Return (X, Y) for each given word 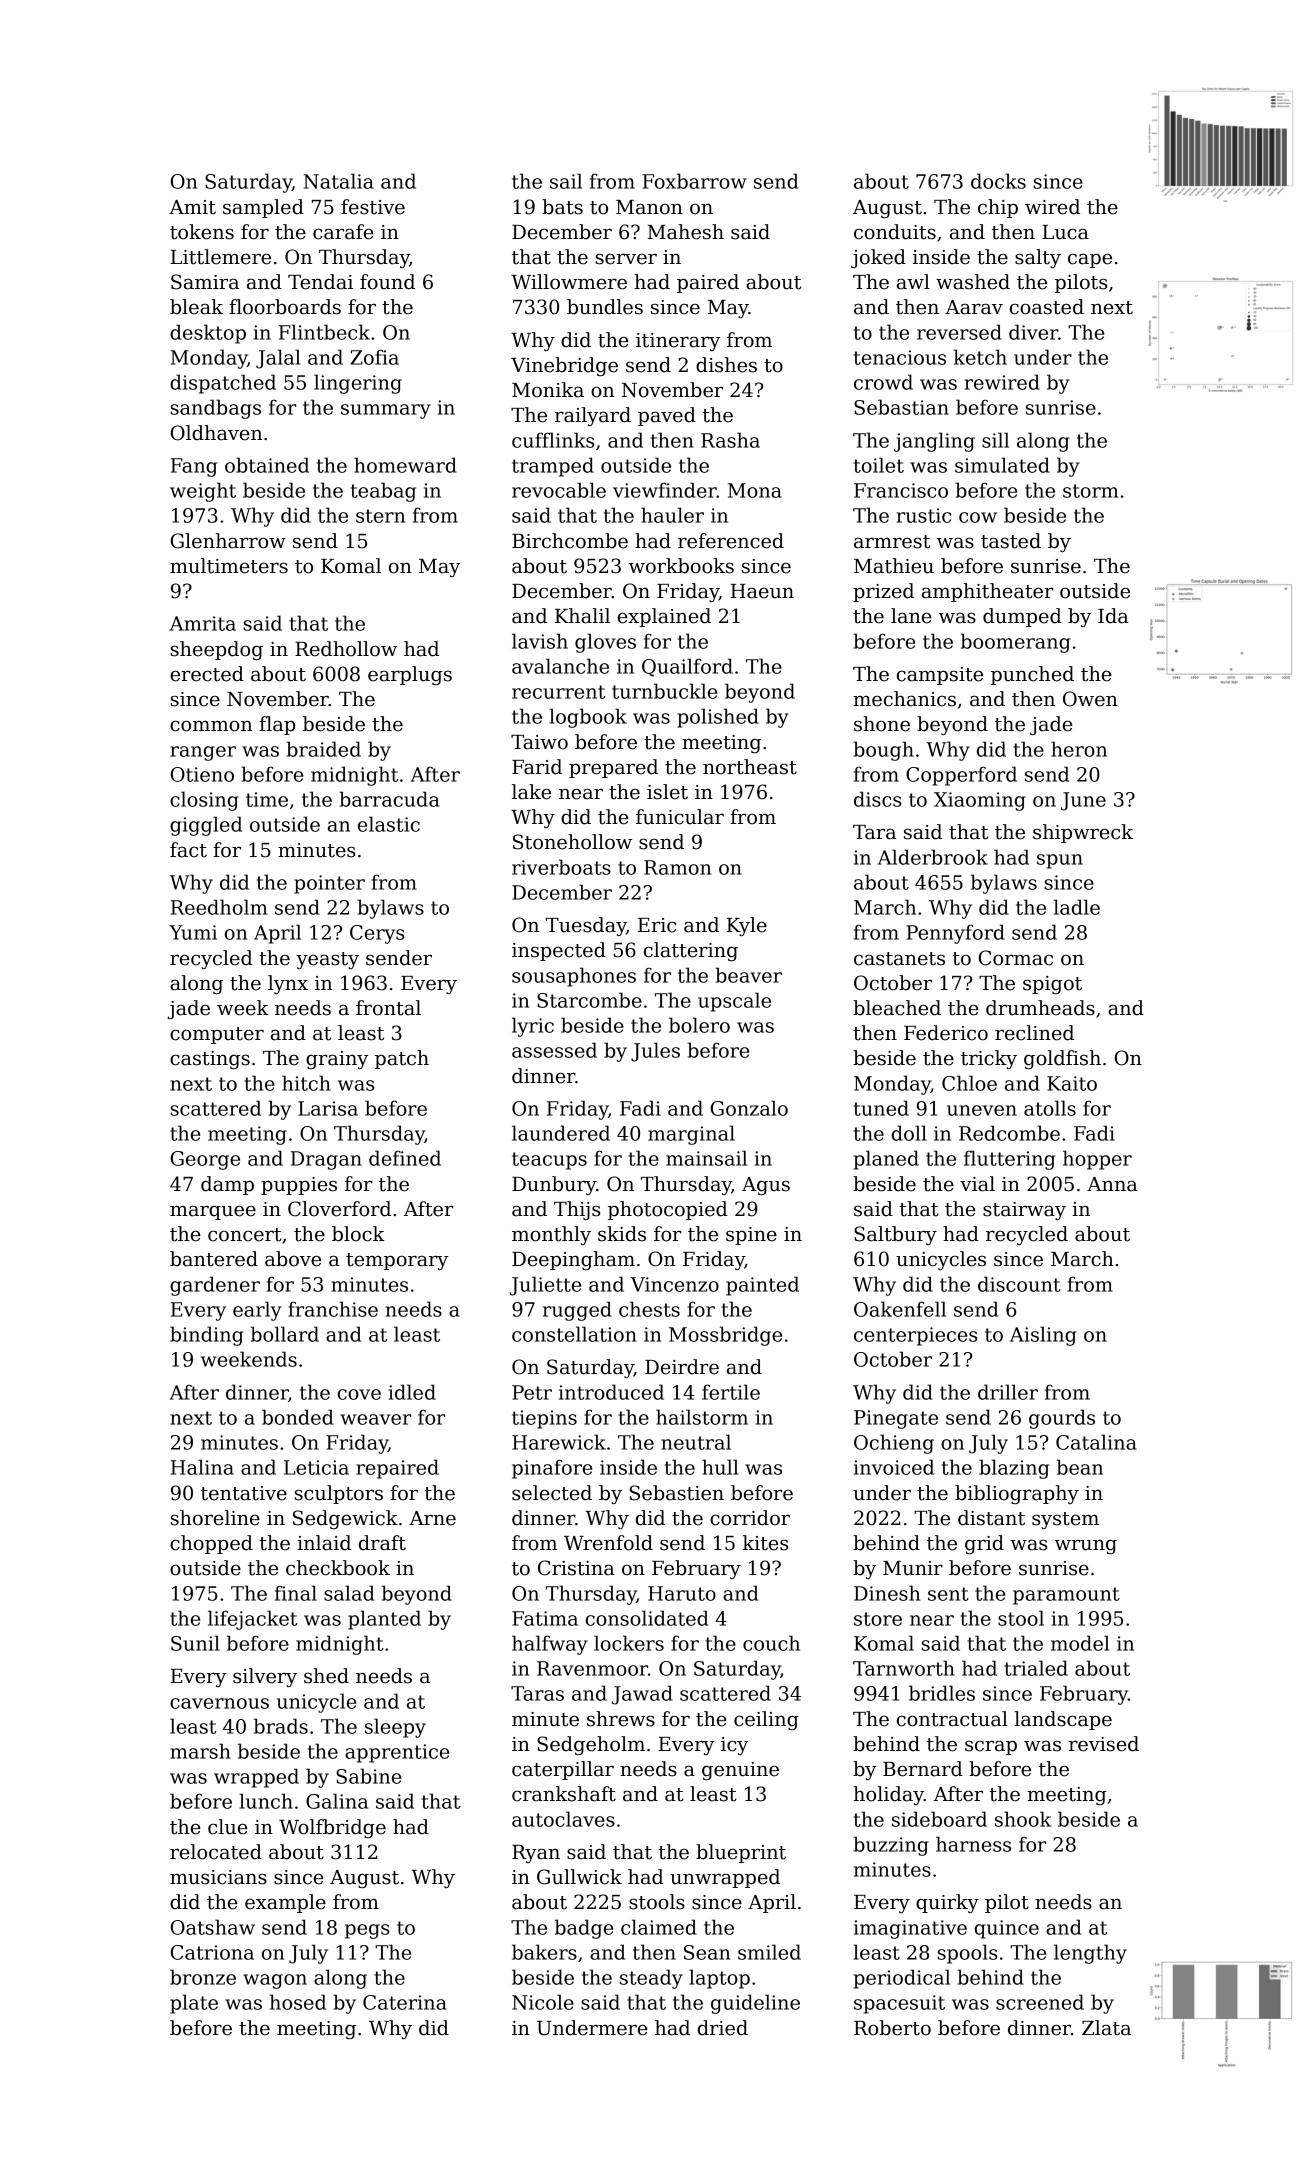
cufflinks (553, 440)
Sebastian (901, 407)
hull (720, 1467)
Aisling (1043, 1336)
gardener (215, 1286)
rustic (924, 515)
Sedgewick (345, 1519)
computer (217, 1035)
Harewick (559, 1442)
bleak (196, 307)
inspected (559, 951)
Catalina (1096, 1442)
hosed (298, 2002)
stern (380, 516)
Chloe (969, 1083)
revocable (559, 490)
